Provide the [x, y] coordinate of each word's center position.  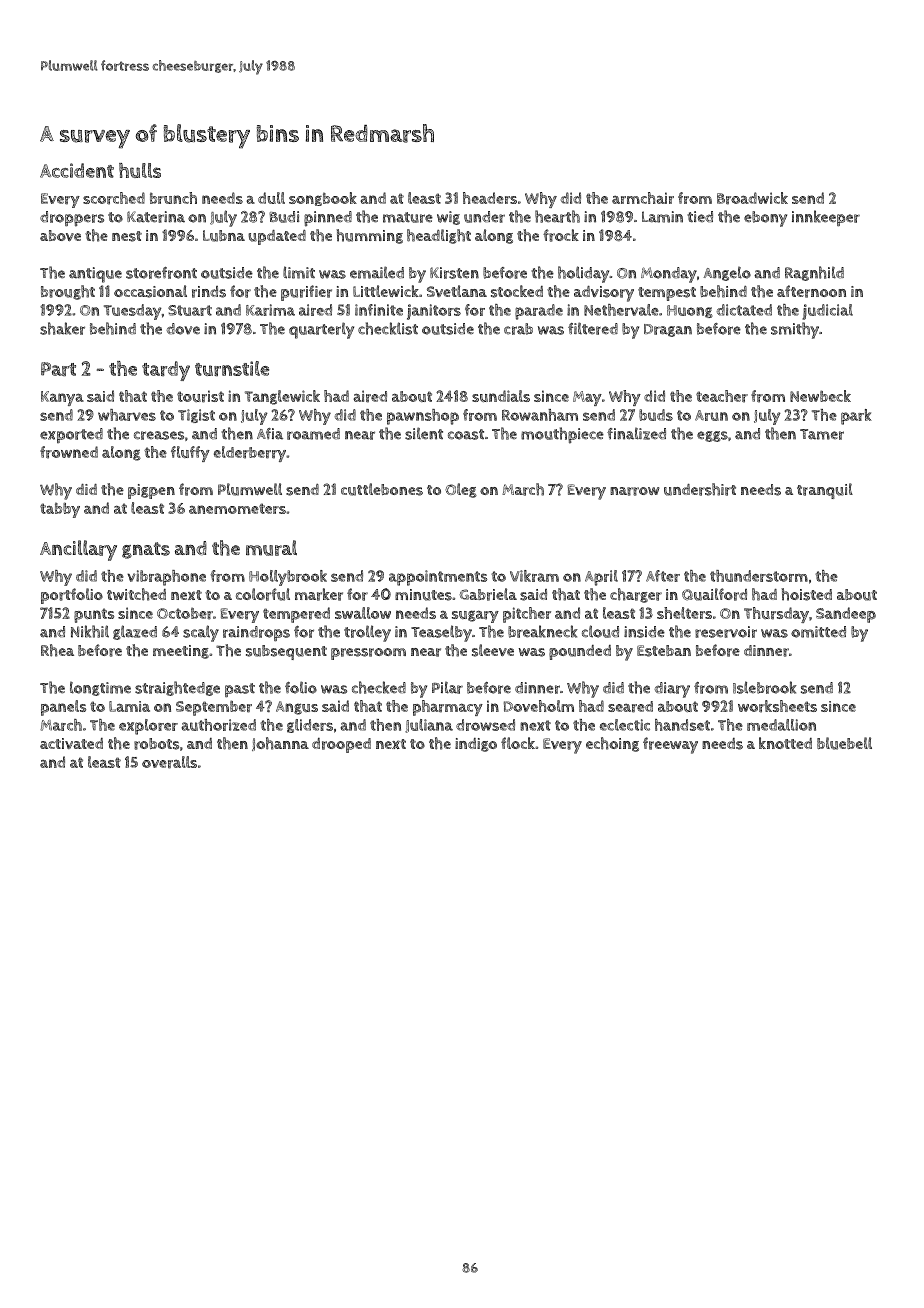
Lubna [224, 236]
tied [700, 216]
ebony [765, 219]
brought [68, 292]
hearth [557, 216]
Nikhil [90, 631]
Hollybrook [288, 578]
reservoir [726, 632]
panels [63, 708]
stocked [517, 291]
